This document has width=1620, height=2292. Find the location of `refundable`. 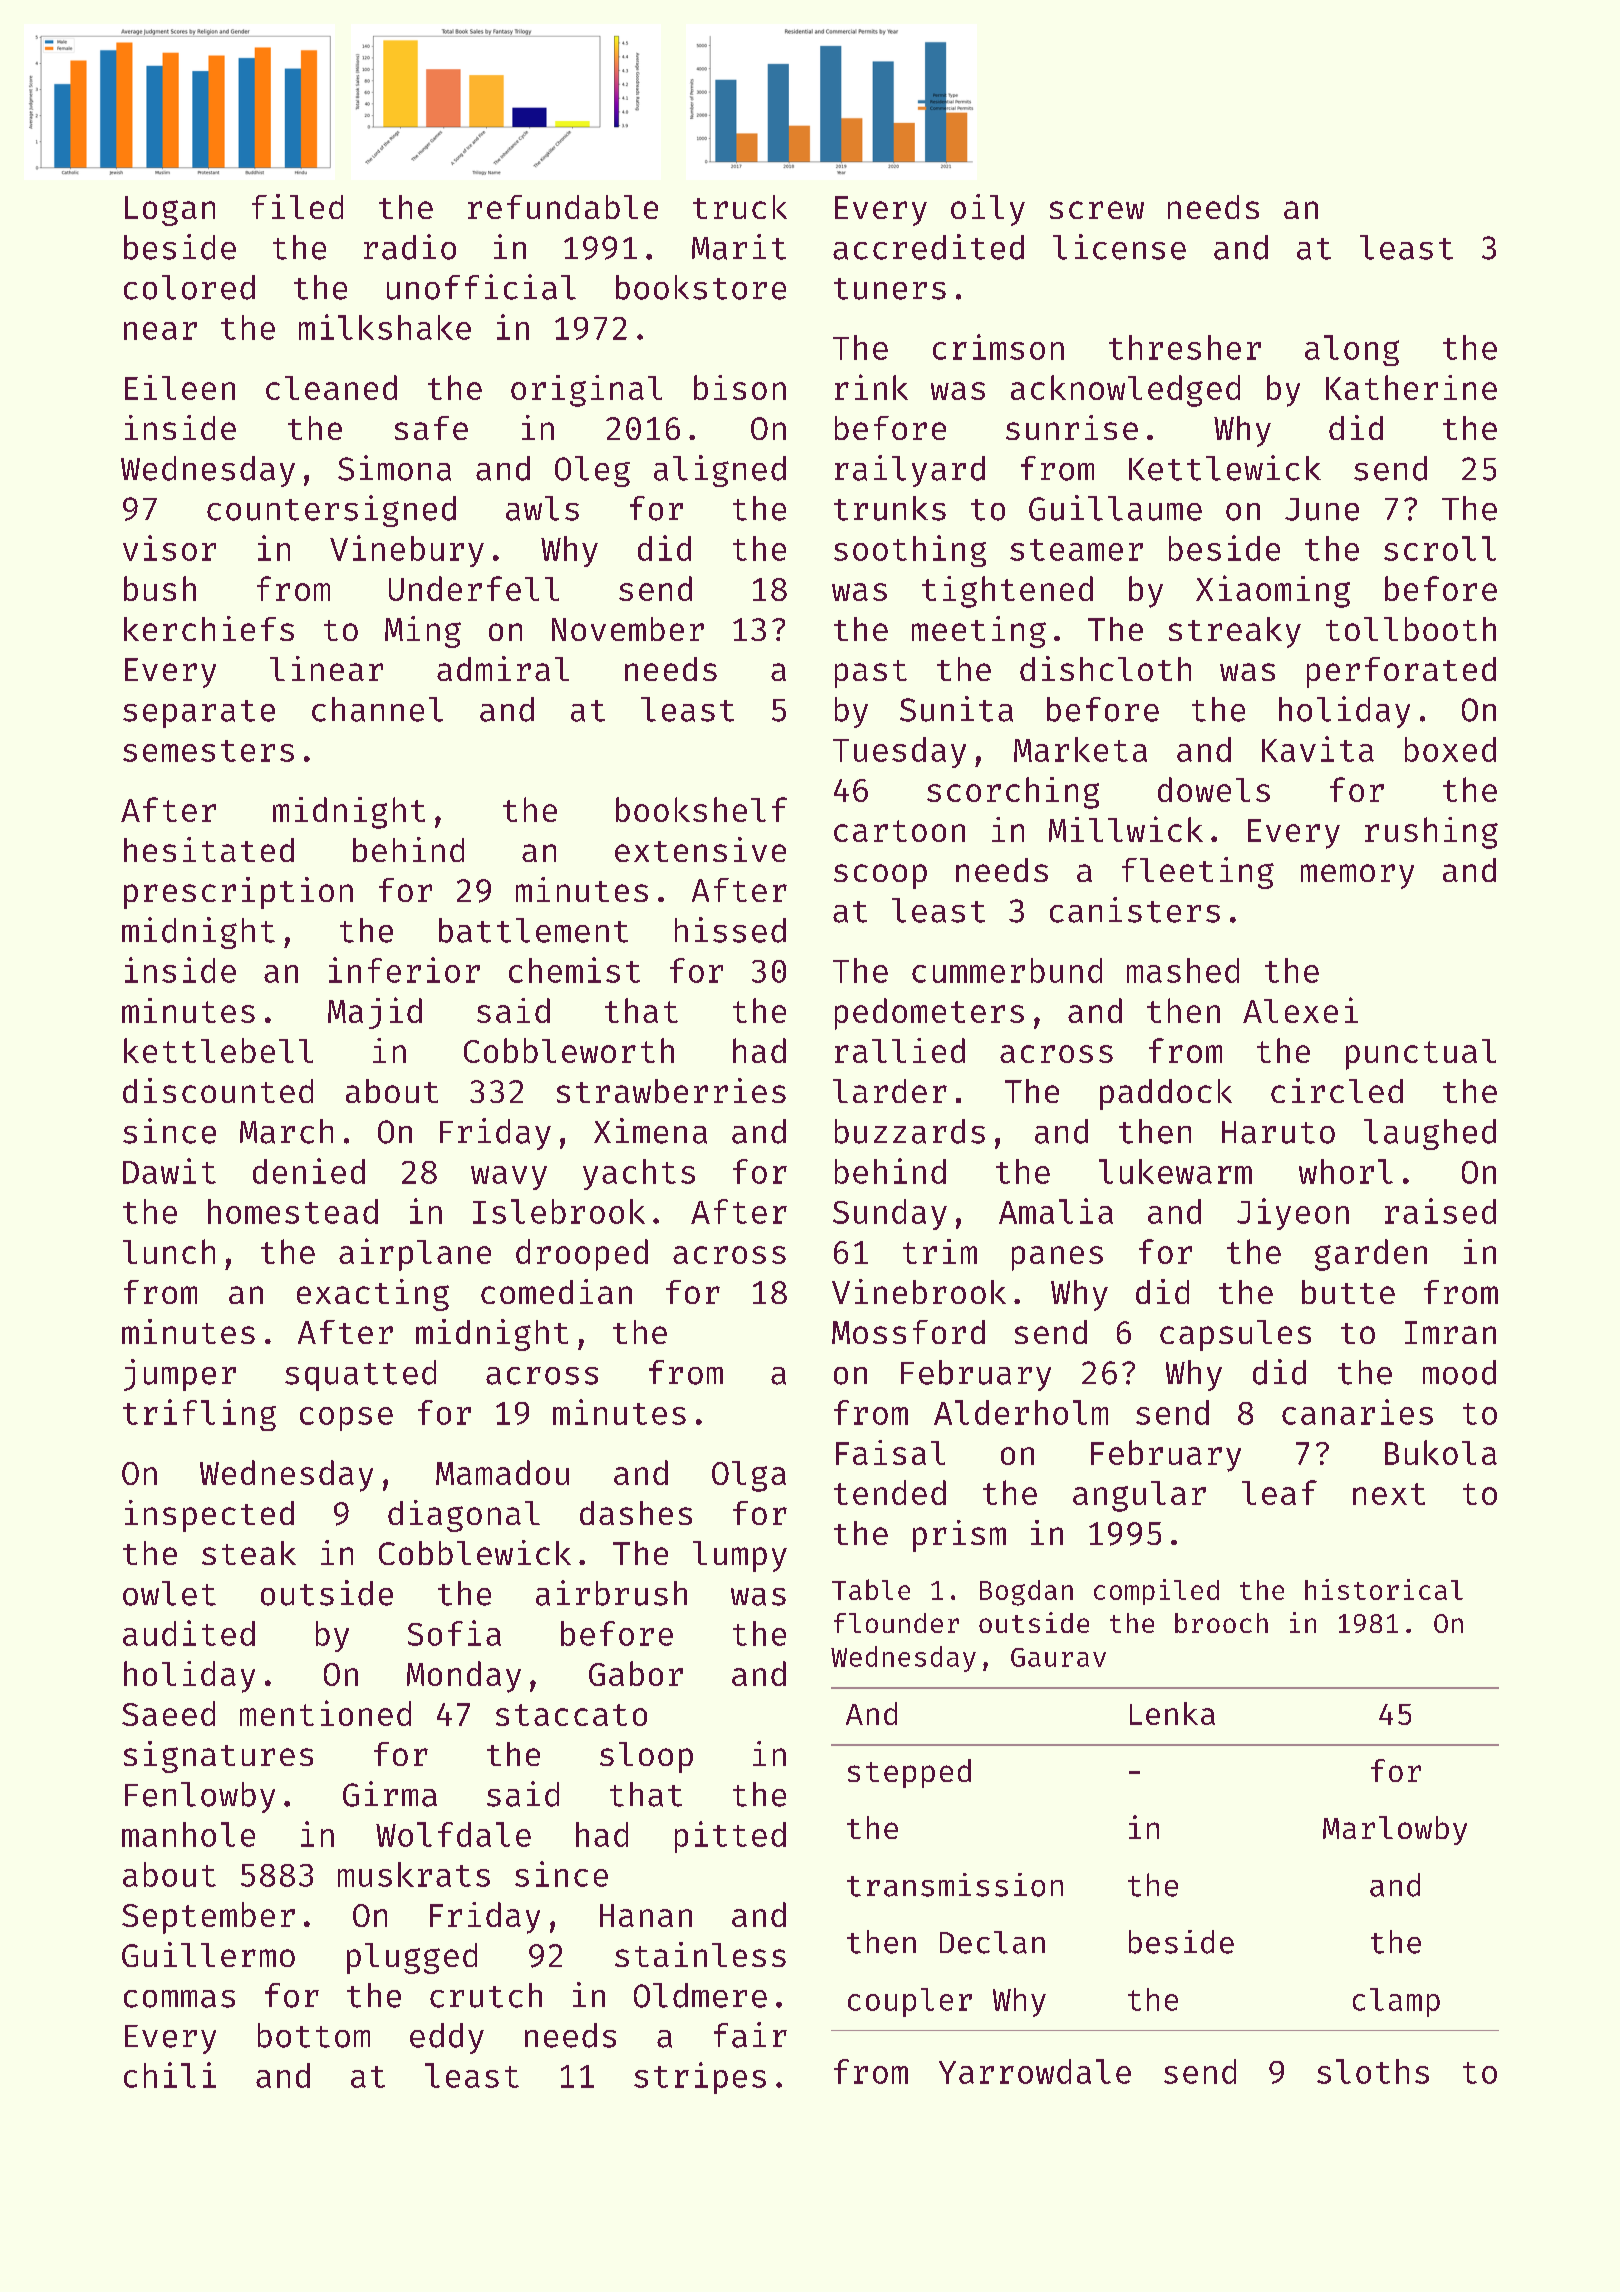

refundable is located at coordinates (563, 207).
